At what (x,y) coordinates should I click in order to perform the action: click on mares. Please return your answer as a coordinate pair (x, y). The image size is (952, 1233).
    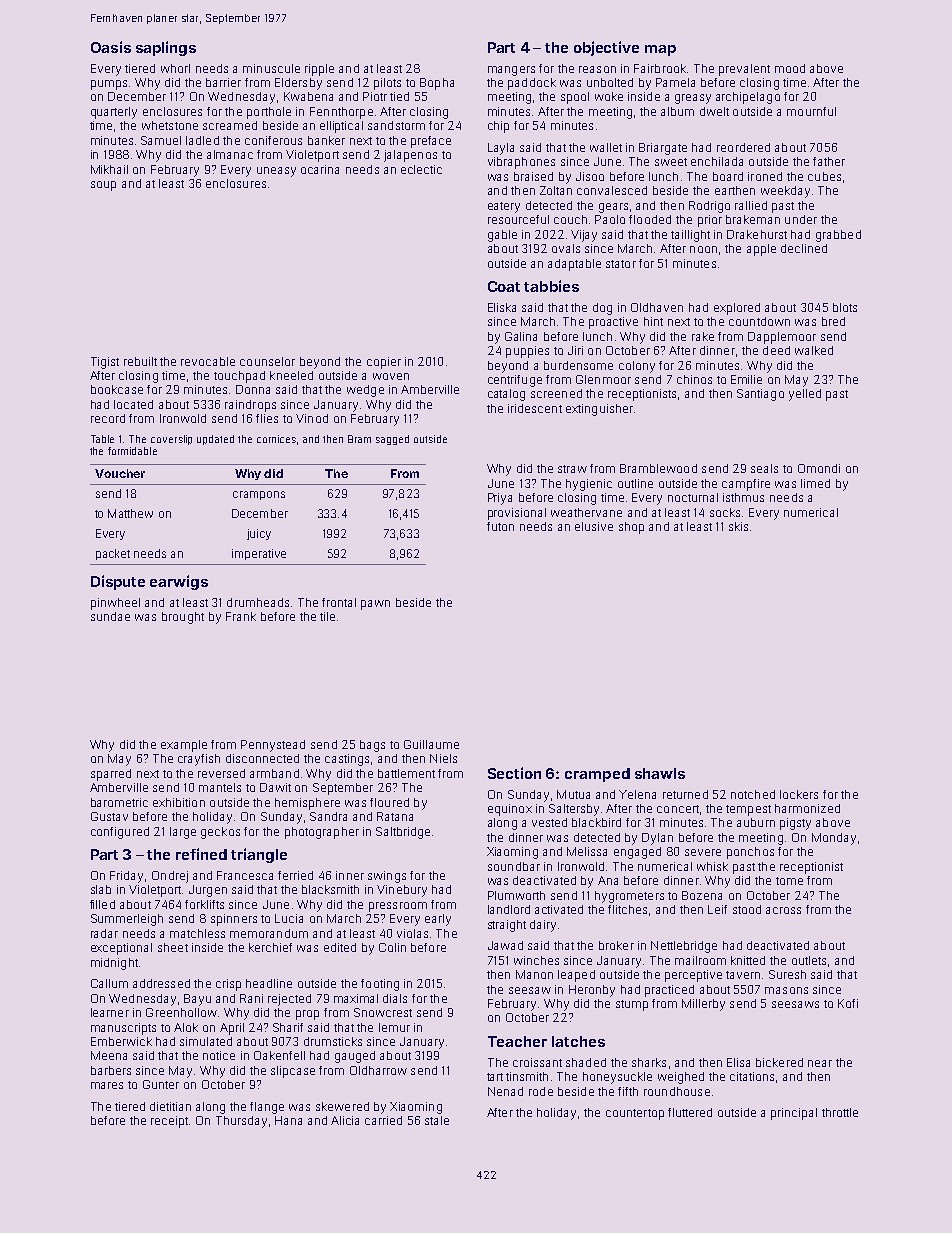
    Looking at the image, I should click on (107, 1085).
